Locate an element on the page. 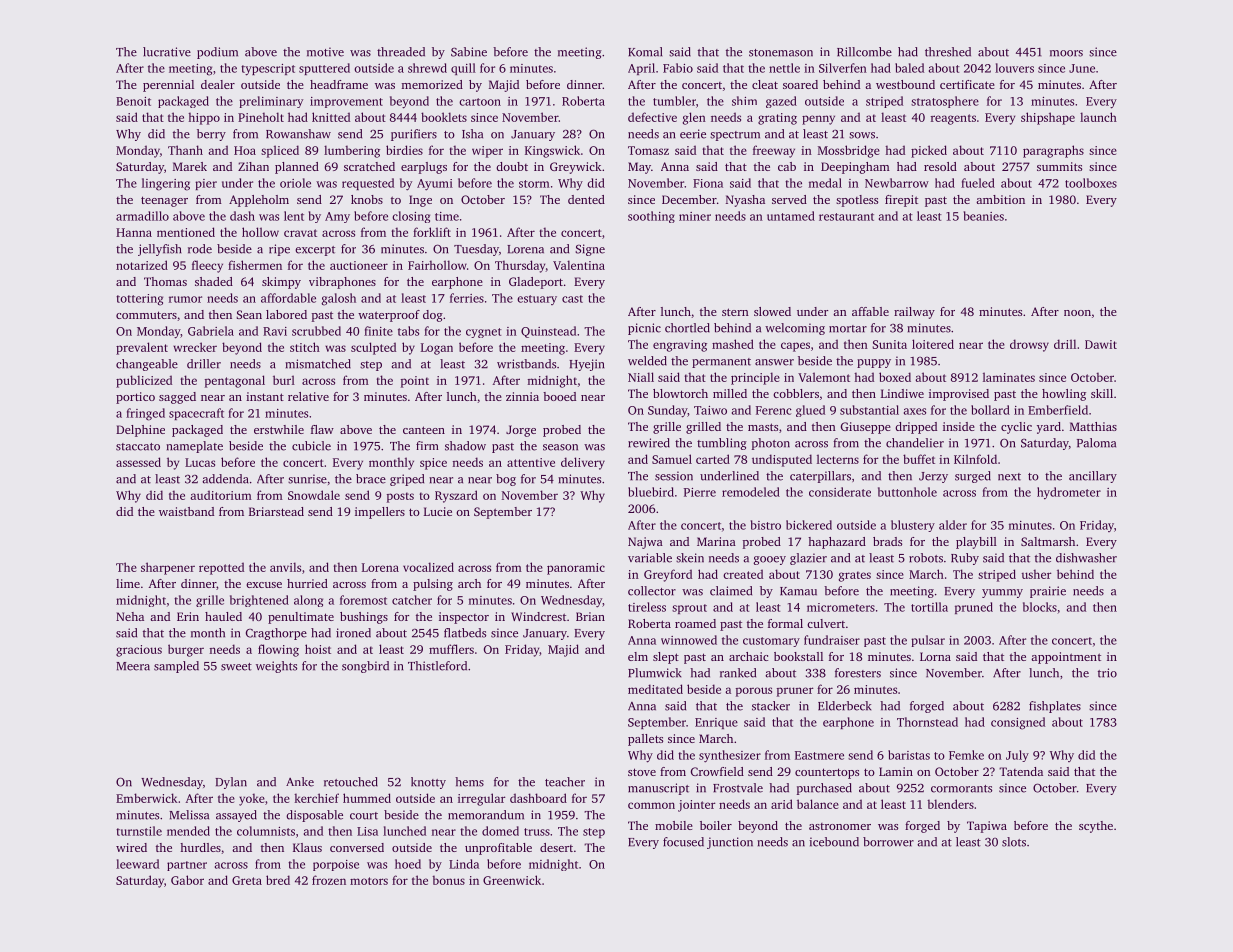 The image size is (1233, 952). borrower is located at coordinates (888, 842).
